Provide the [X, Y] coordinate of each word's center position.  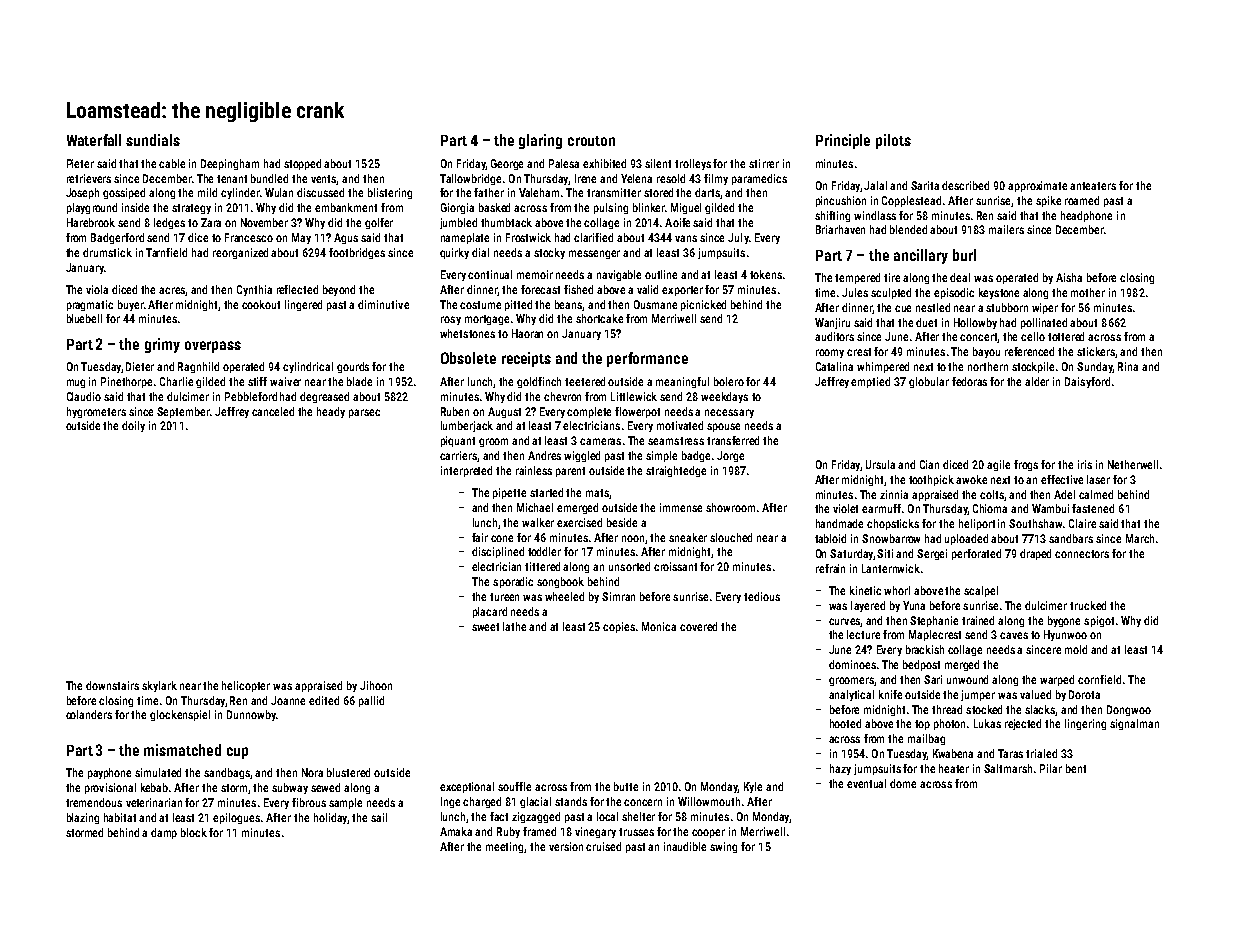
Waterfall [94, 140]
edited [324, 700]
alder [1037, 381]
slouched [731, 537]
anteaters [1093, 186]
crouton [591, 141]
